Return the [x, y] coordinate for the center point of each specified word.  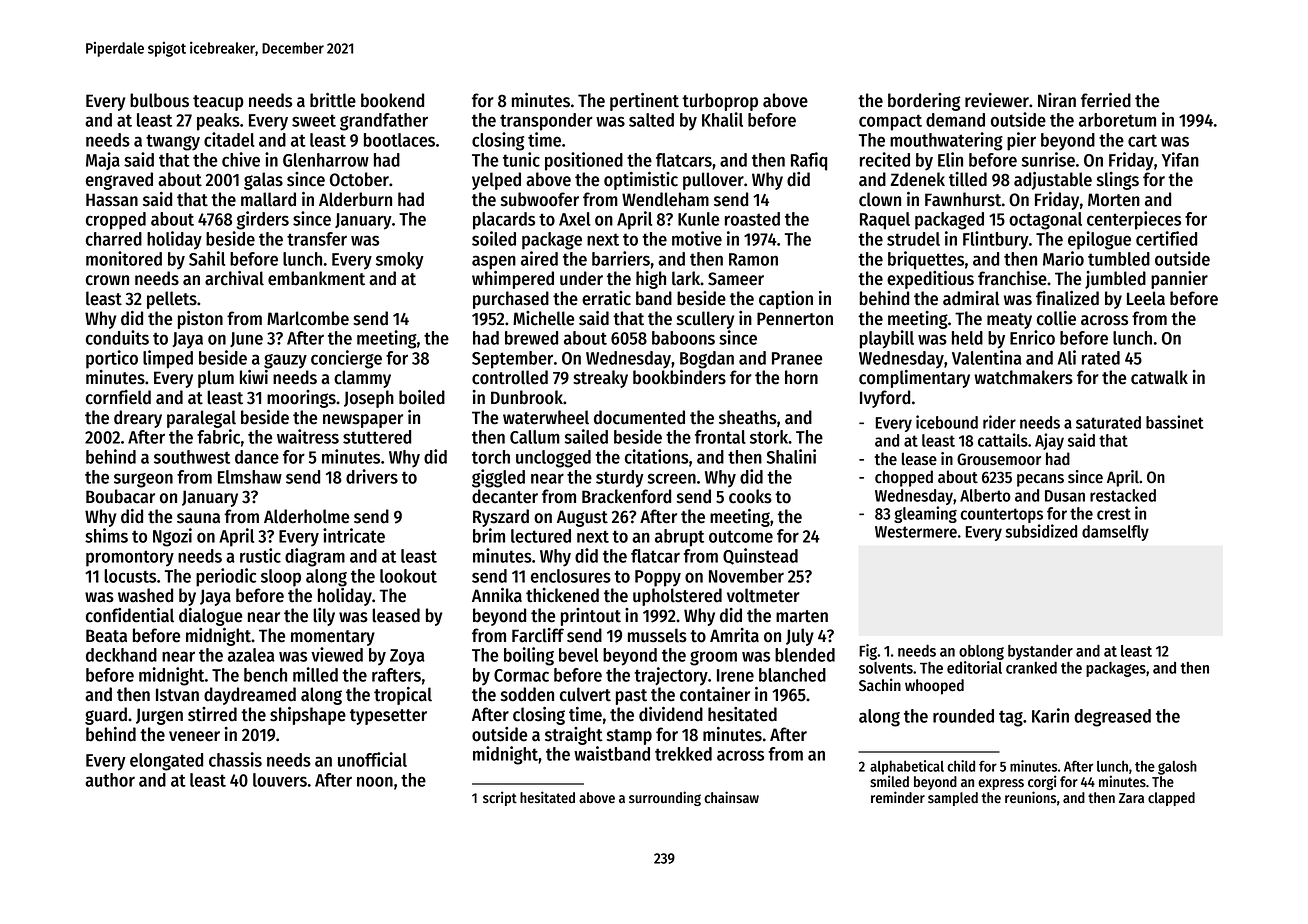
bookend [392, 100]
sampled [953, 799]
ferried [1106, 100]
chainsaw [731, 797]
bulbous [159, 100]
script [500, 798]
